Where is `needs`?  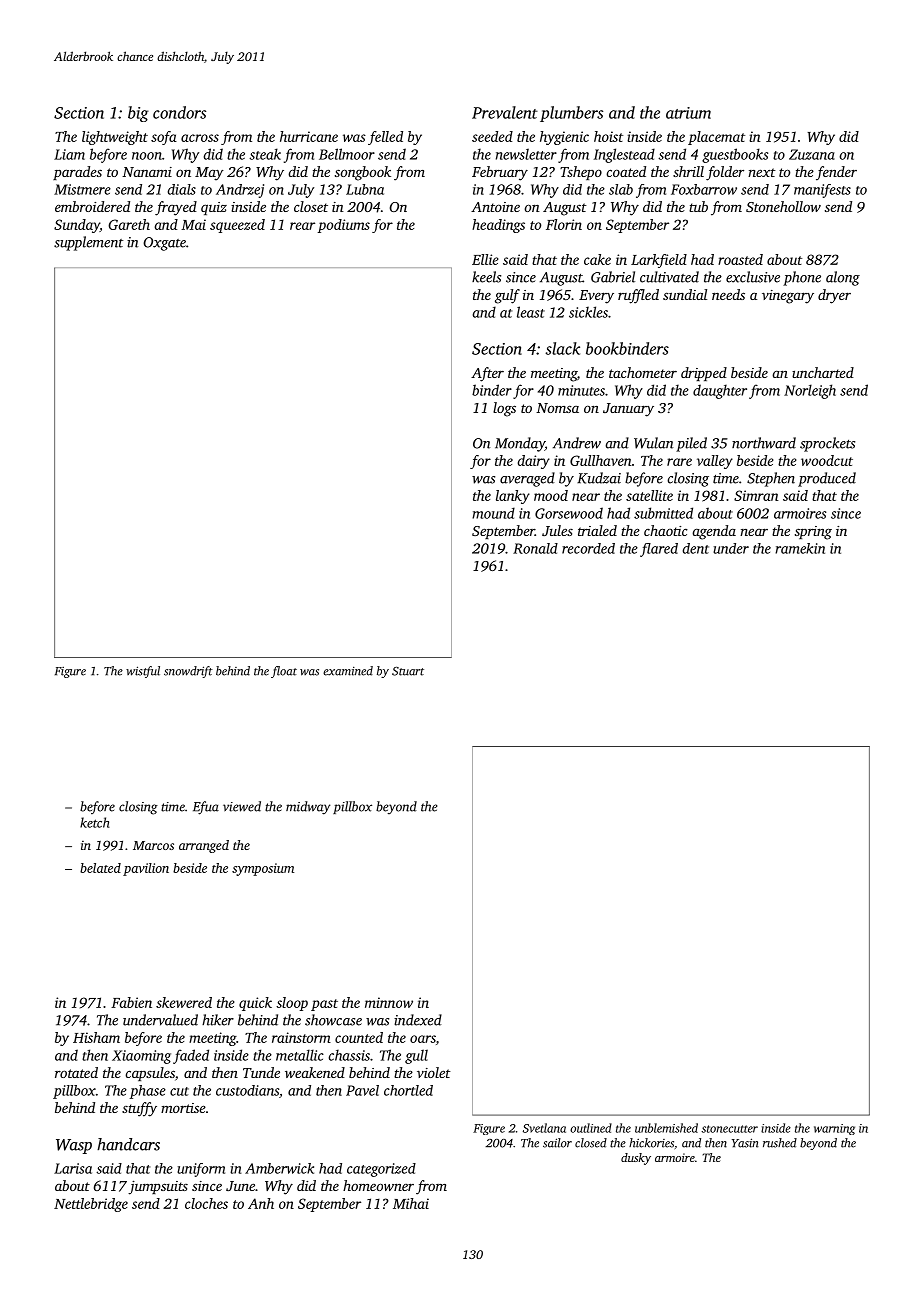 needs is located at coordinates (728, 294).
